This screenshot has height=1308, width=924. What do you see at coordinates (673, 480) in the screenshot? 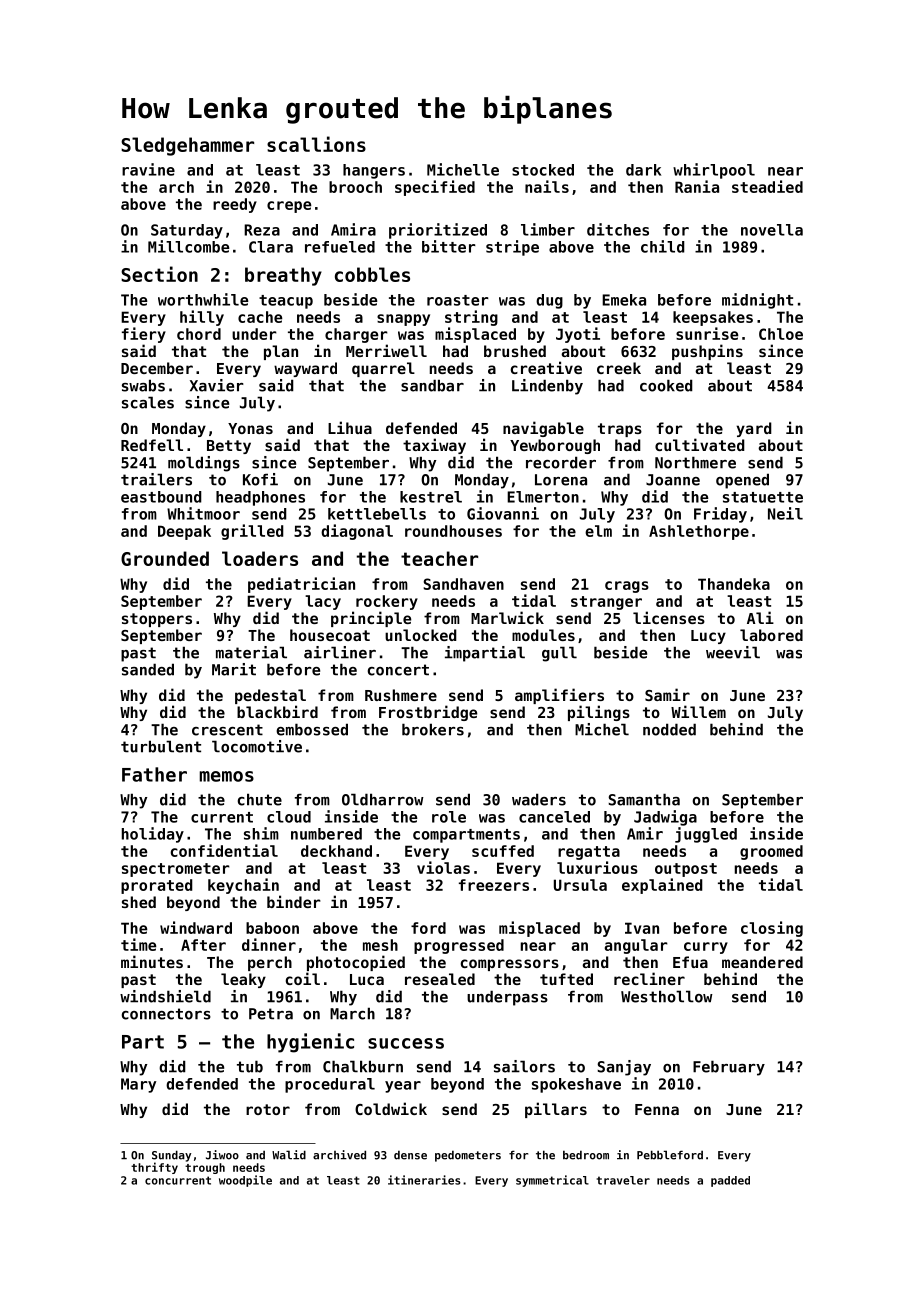
I see `Joanne` at bounding box center [673, 480].
